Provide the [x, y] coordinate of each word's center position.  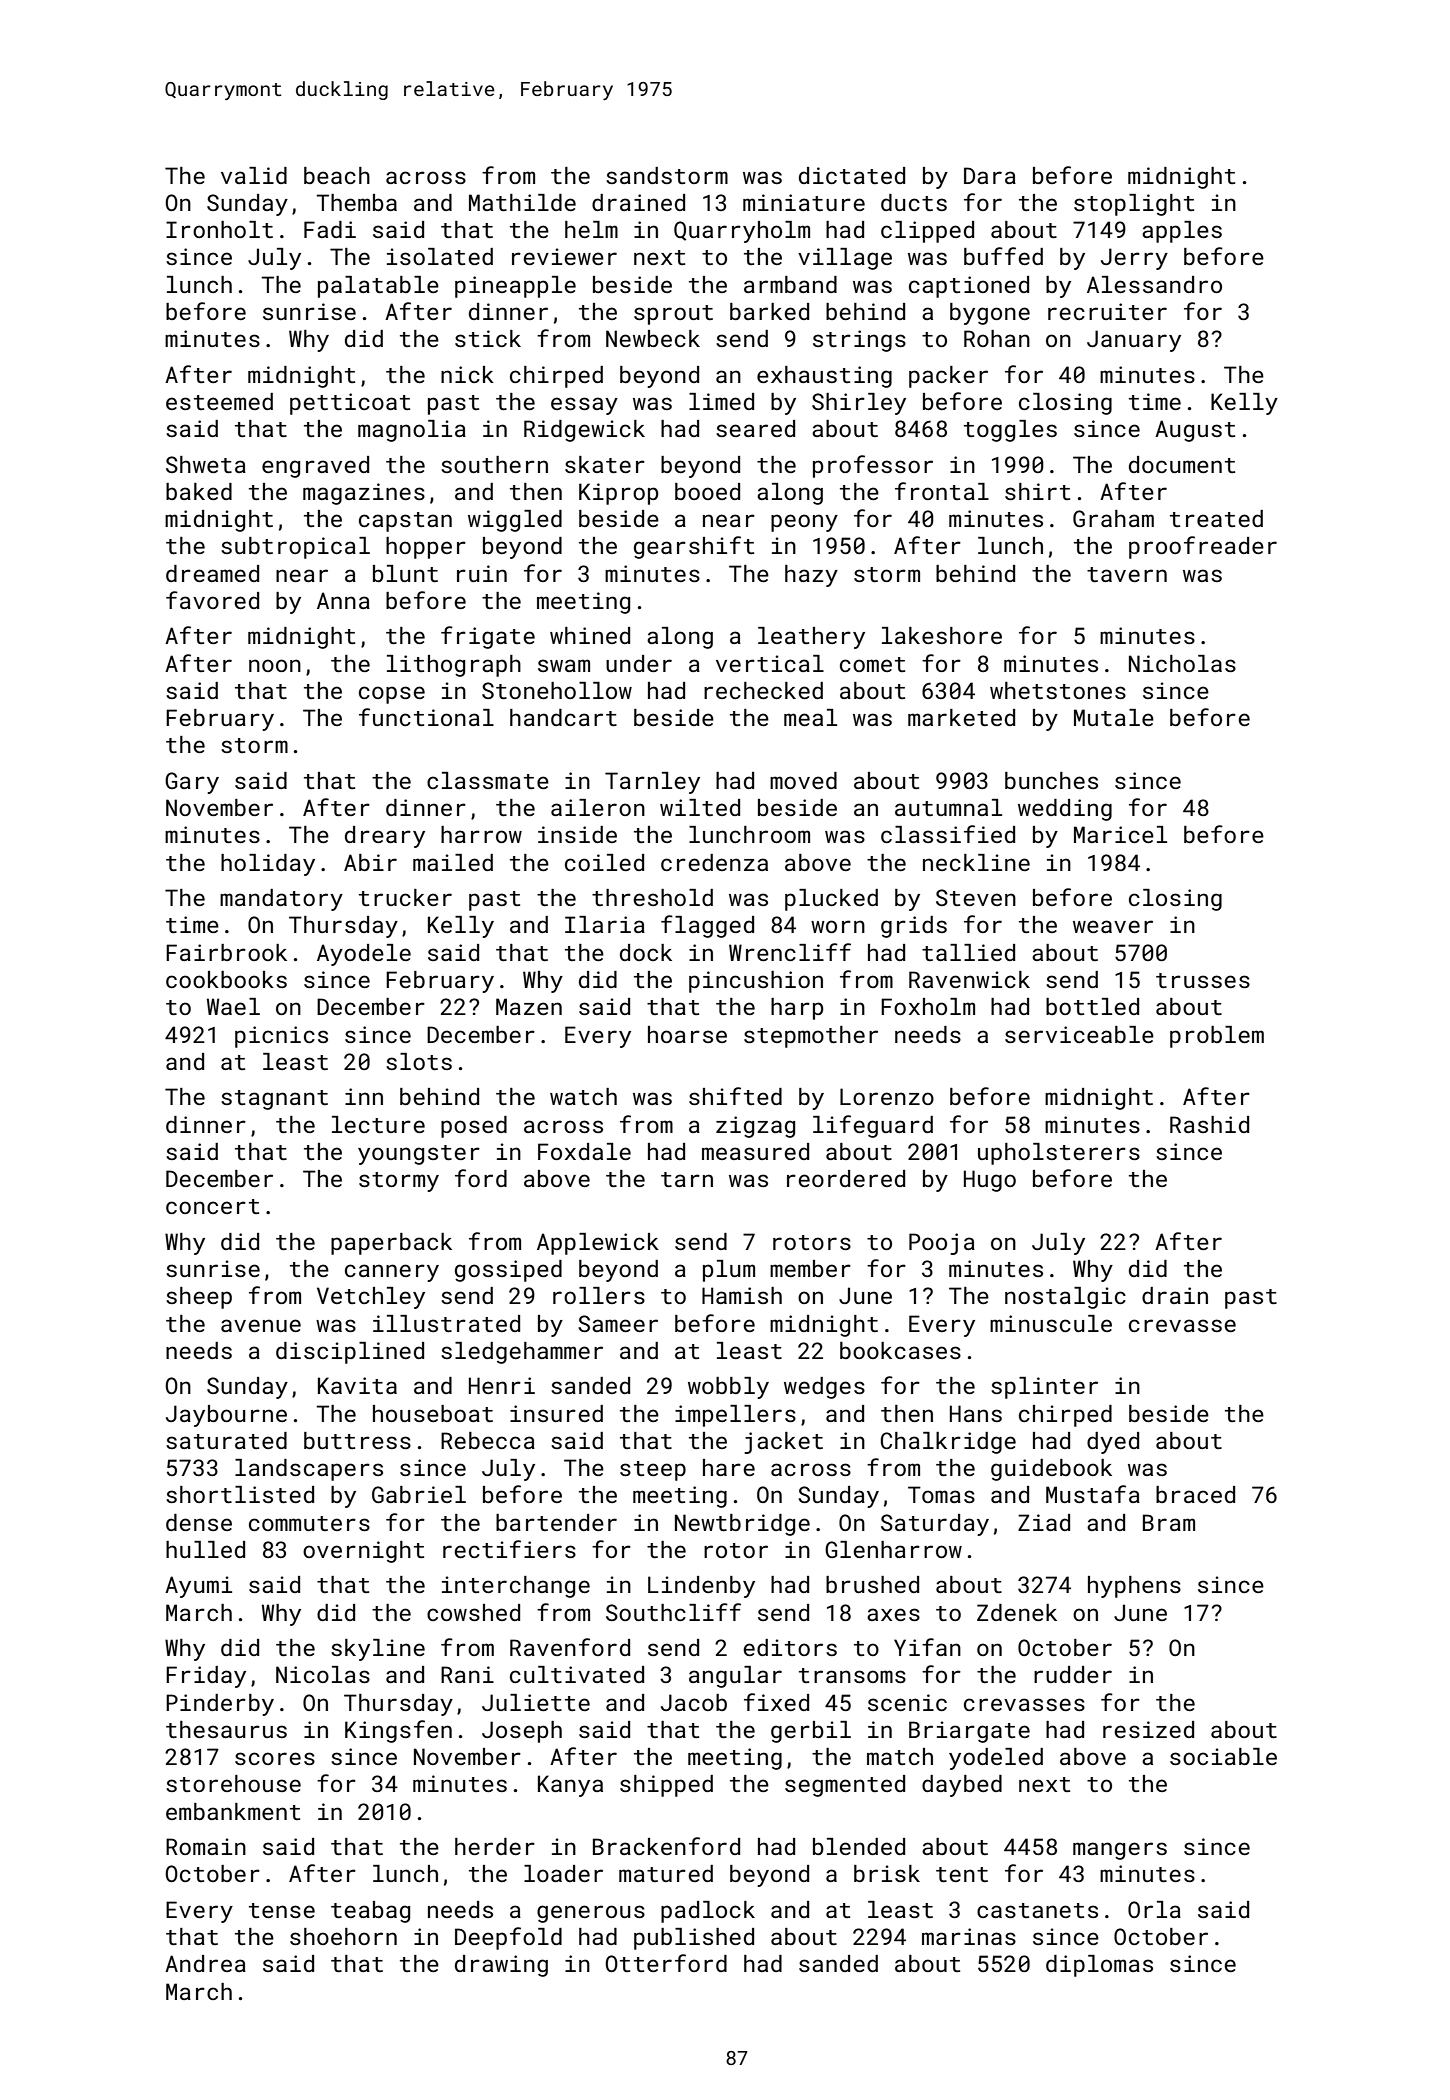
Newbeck [653, 338]
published [694, 1939]
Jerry [1134, 259]
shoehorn [343, 1936]
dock [646, 952]
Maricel [1120, 834]
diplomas [1099, 1966]
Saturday [935, 1525]
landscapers [309, 1470]
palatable [378, 287]
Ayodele [364, 955]
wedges [824, 1388]
